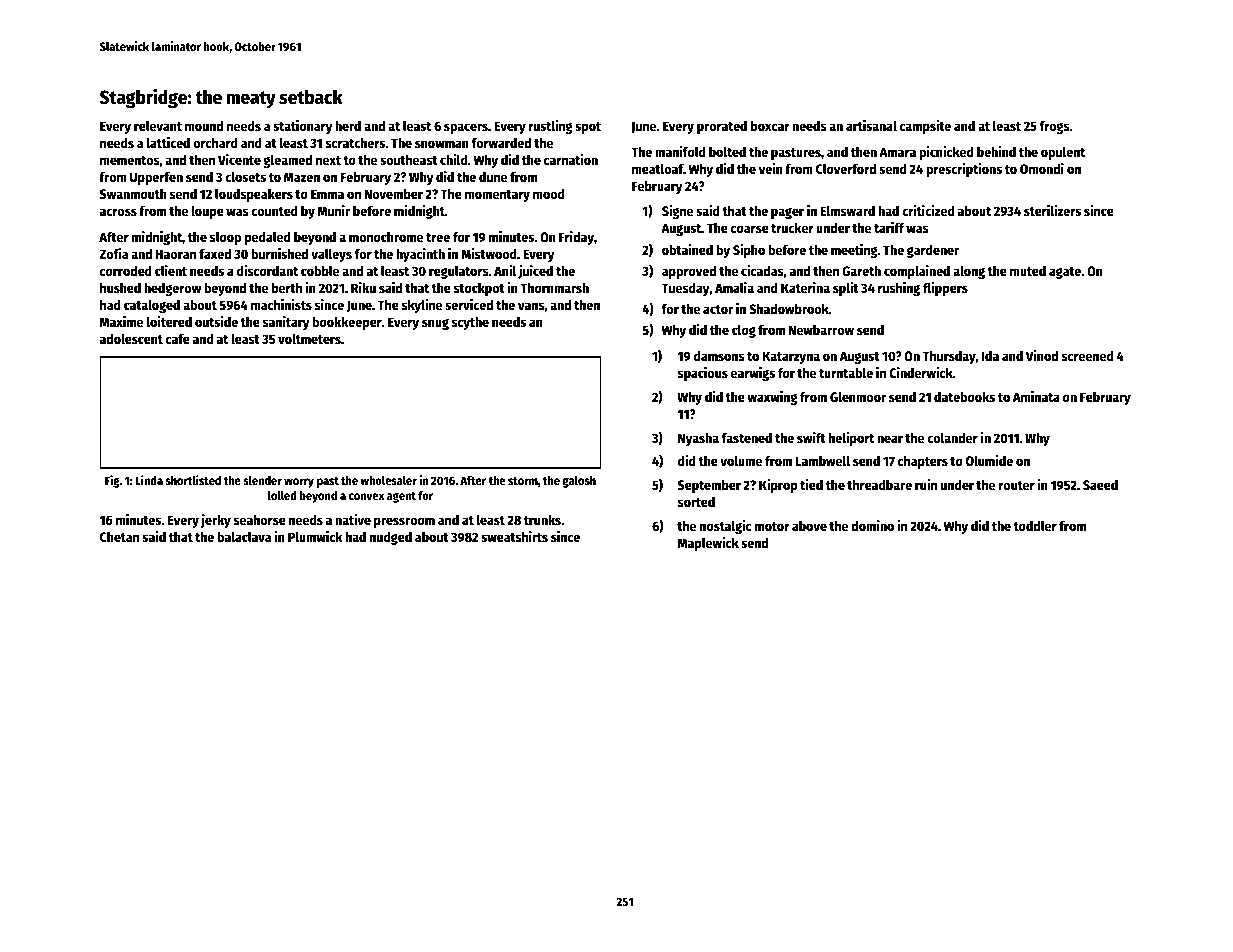 The image size is (1233, 952). Describe the element at coordinates (267, 270) in the image. I see `discordant` at that location.
